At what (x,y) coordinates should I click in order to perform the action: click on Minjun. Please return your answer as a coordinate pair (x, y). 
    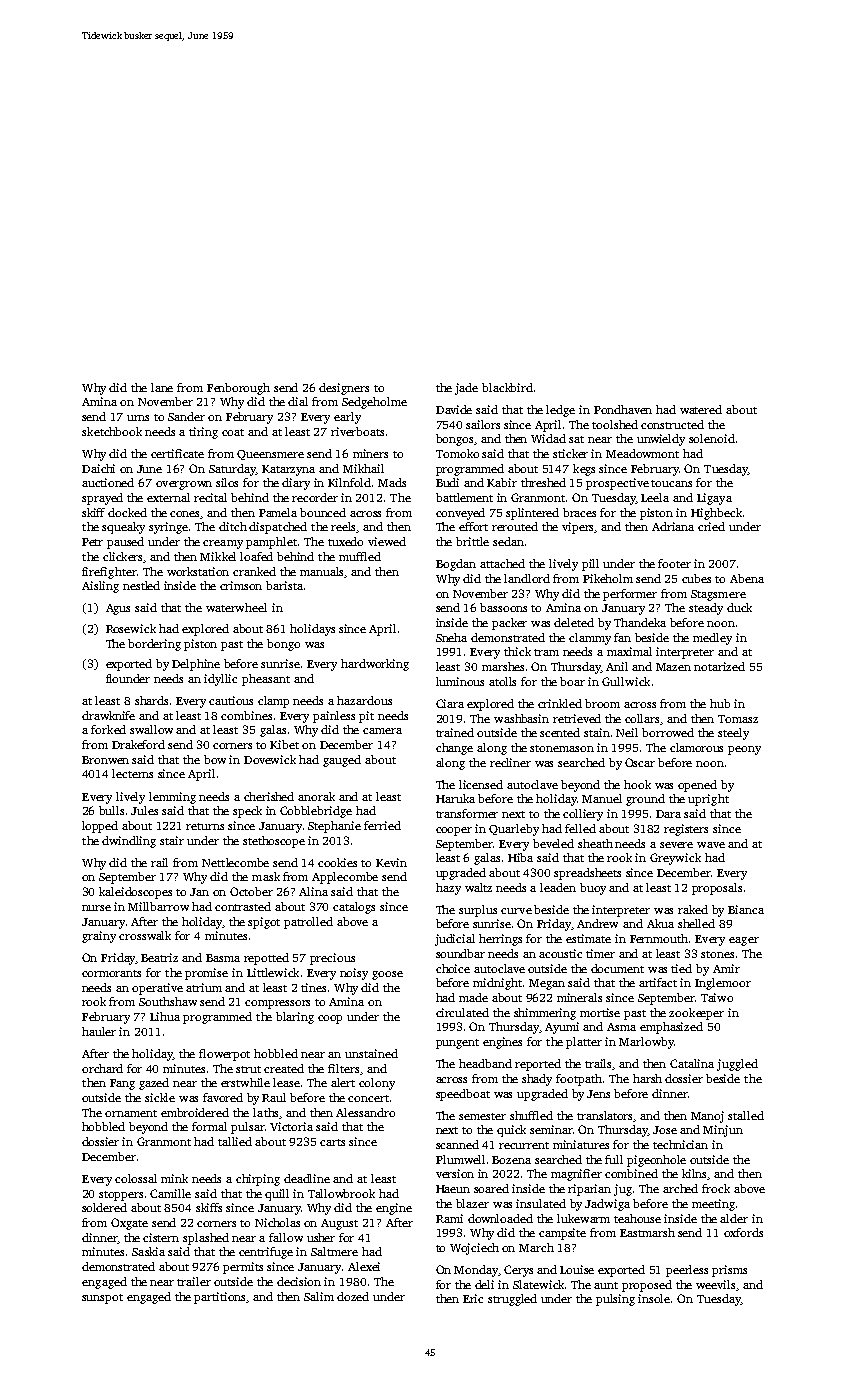
    Looking at the image, I should click on (723, 1131).
